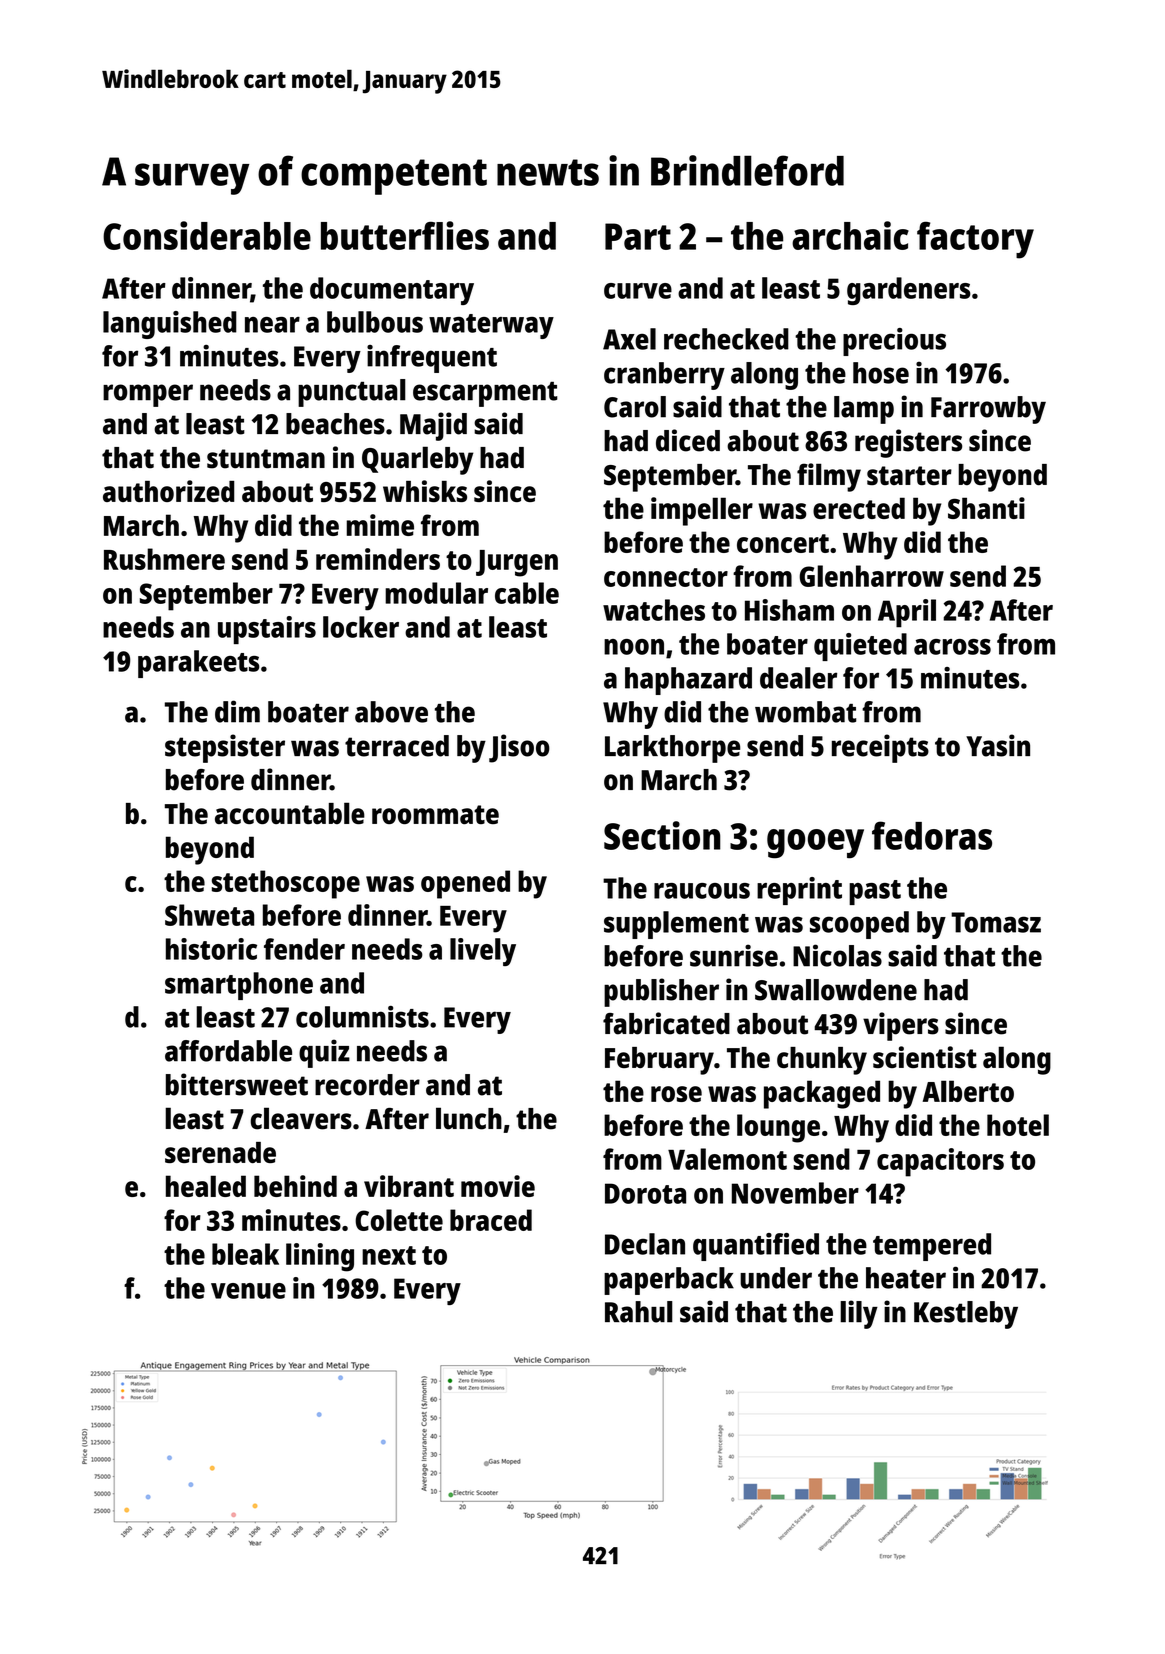 The width and height of the screenshot is (1165, 1654). What do you see at coordinates (925, 1057) in the screenshot?
I see `scientist` at bounding box center [925, 1057].
